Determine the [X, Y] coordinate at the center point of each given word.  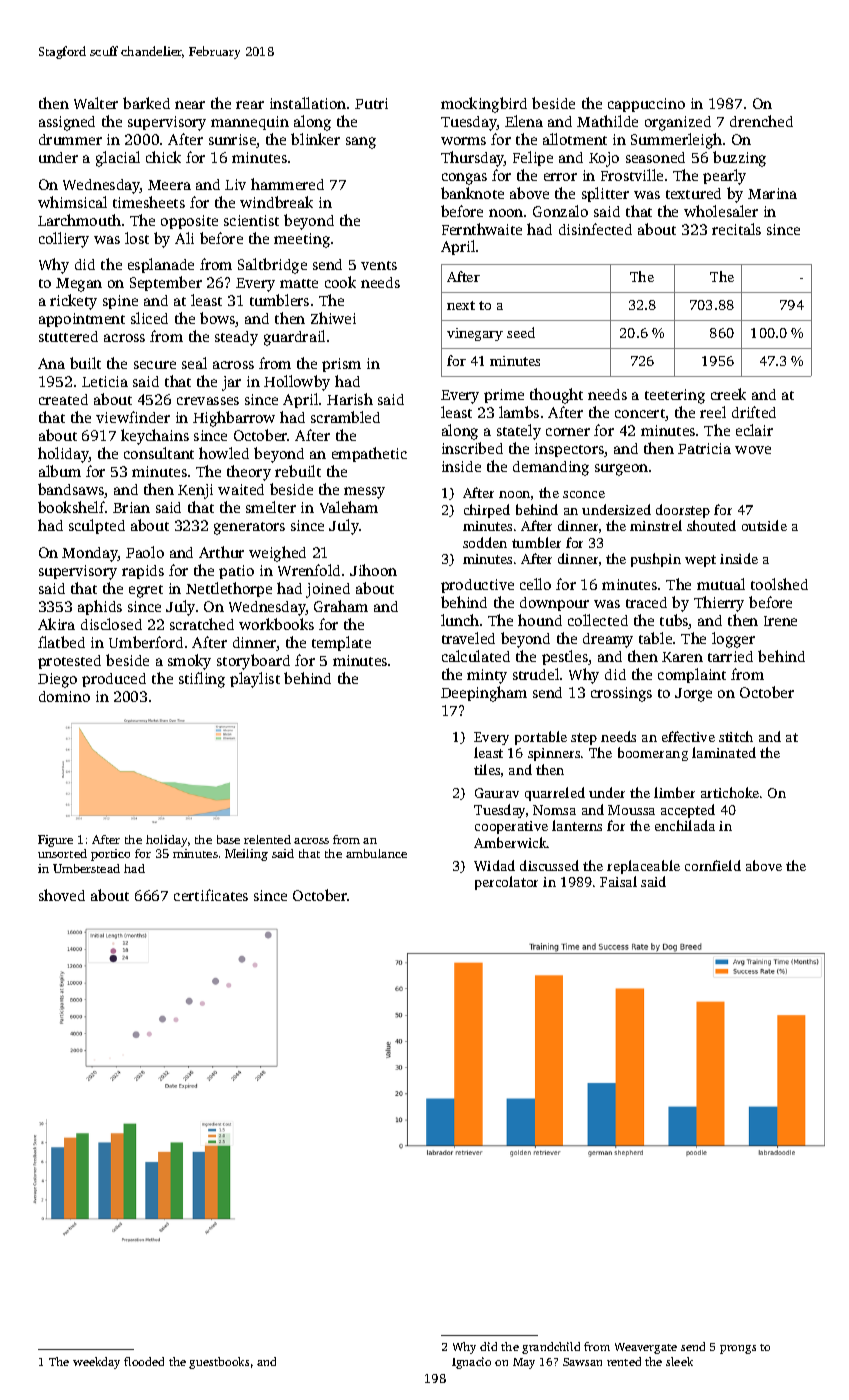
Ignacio [471, 1363]
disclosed [111, 624]
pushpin [656, 560]
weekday [96, 1363]
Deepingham [484, 694]
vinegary [475, 334]
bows [218, 319]
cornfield [713, 865]
